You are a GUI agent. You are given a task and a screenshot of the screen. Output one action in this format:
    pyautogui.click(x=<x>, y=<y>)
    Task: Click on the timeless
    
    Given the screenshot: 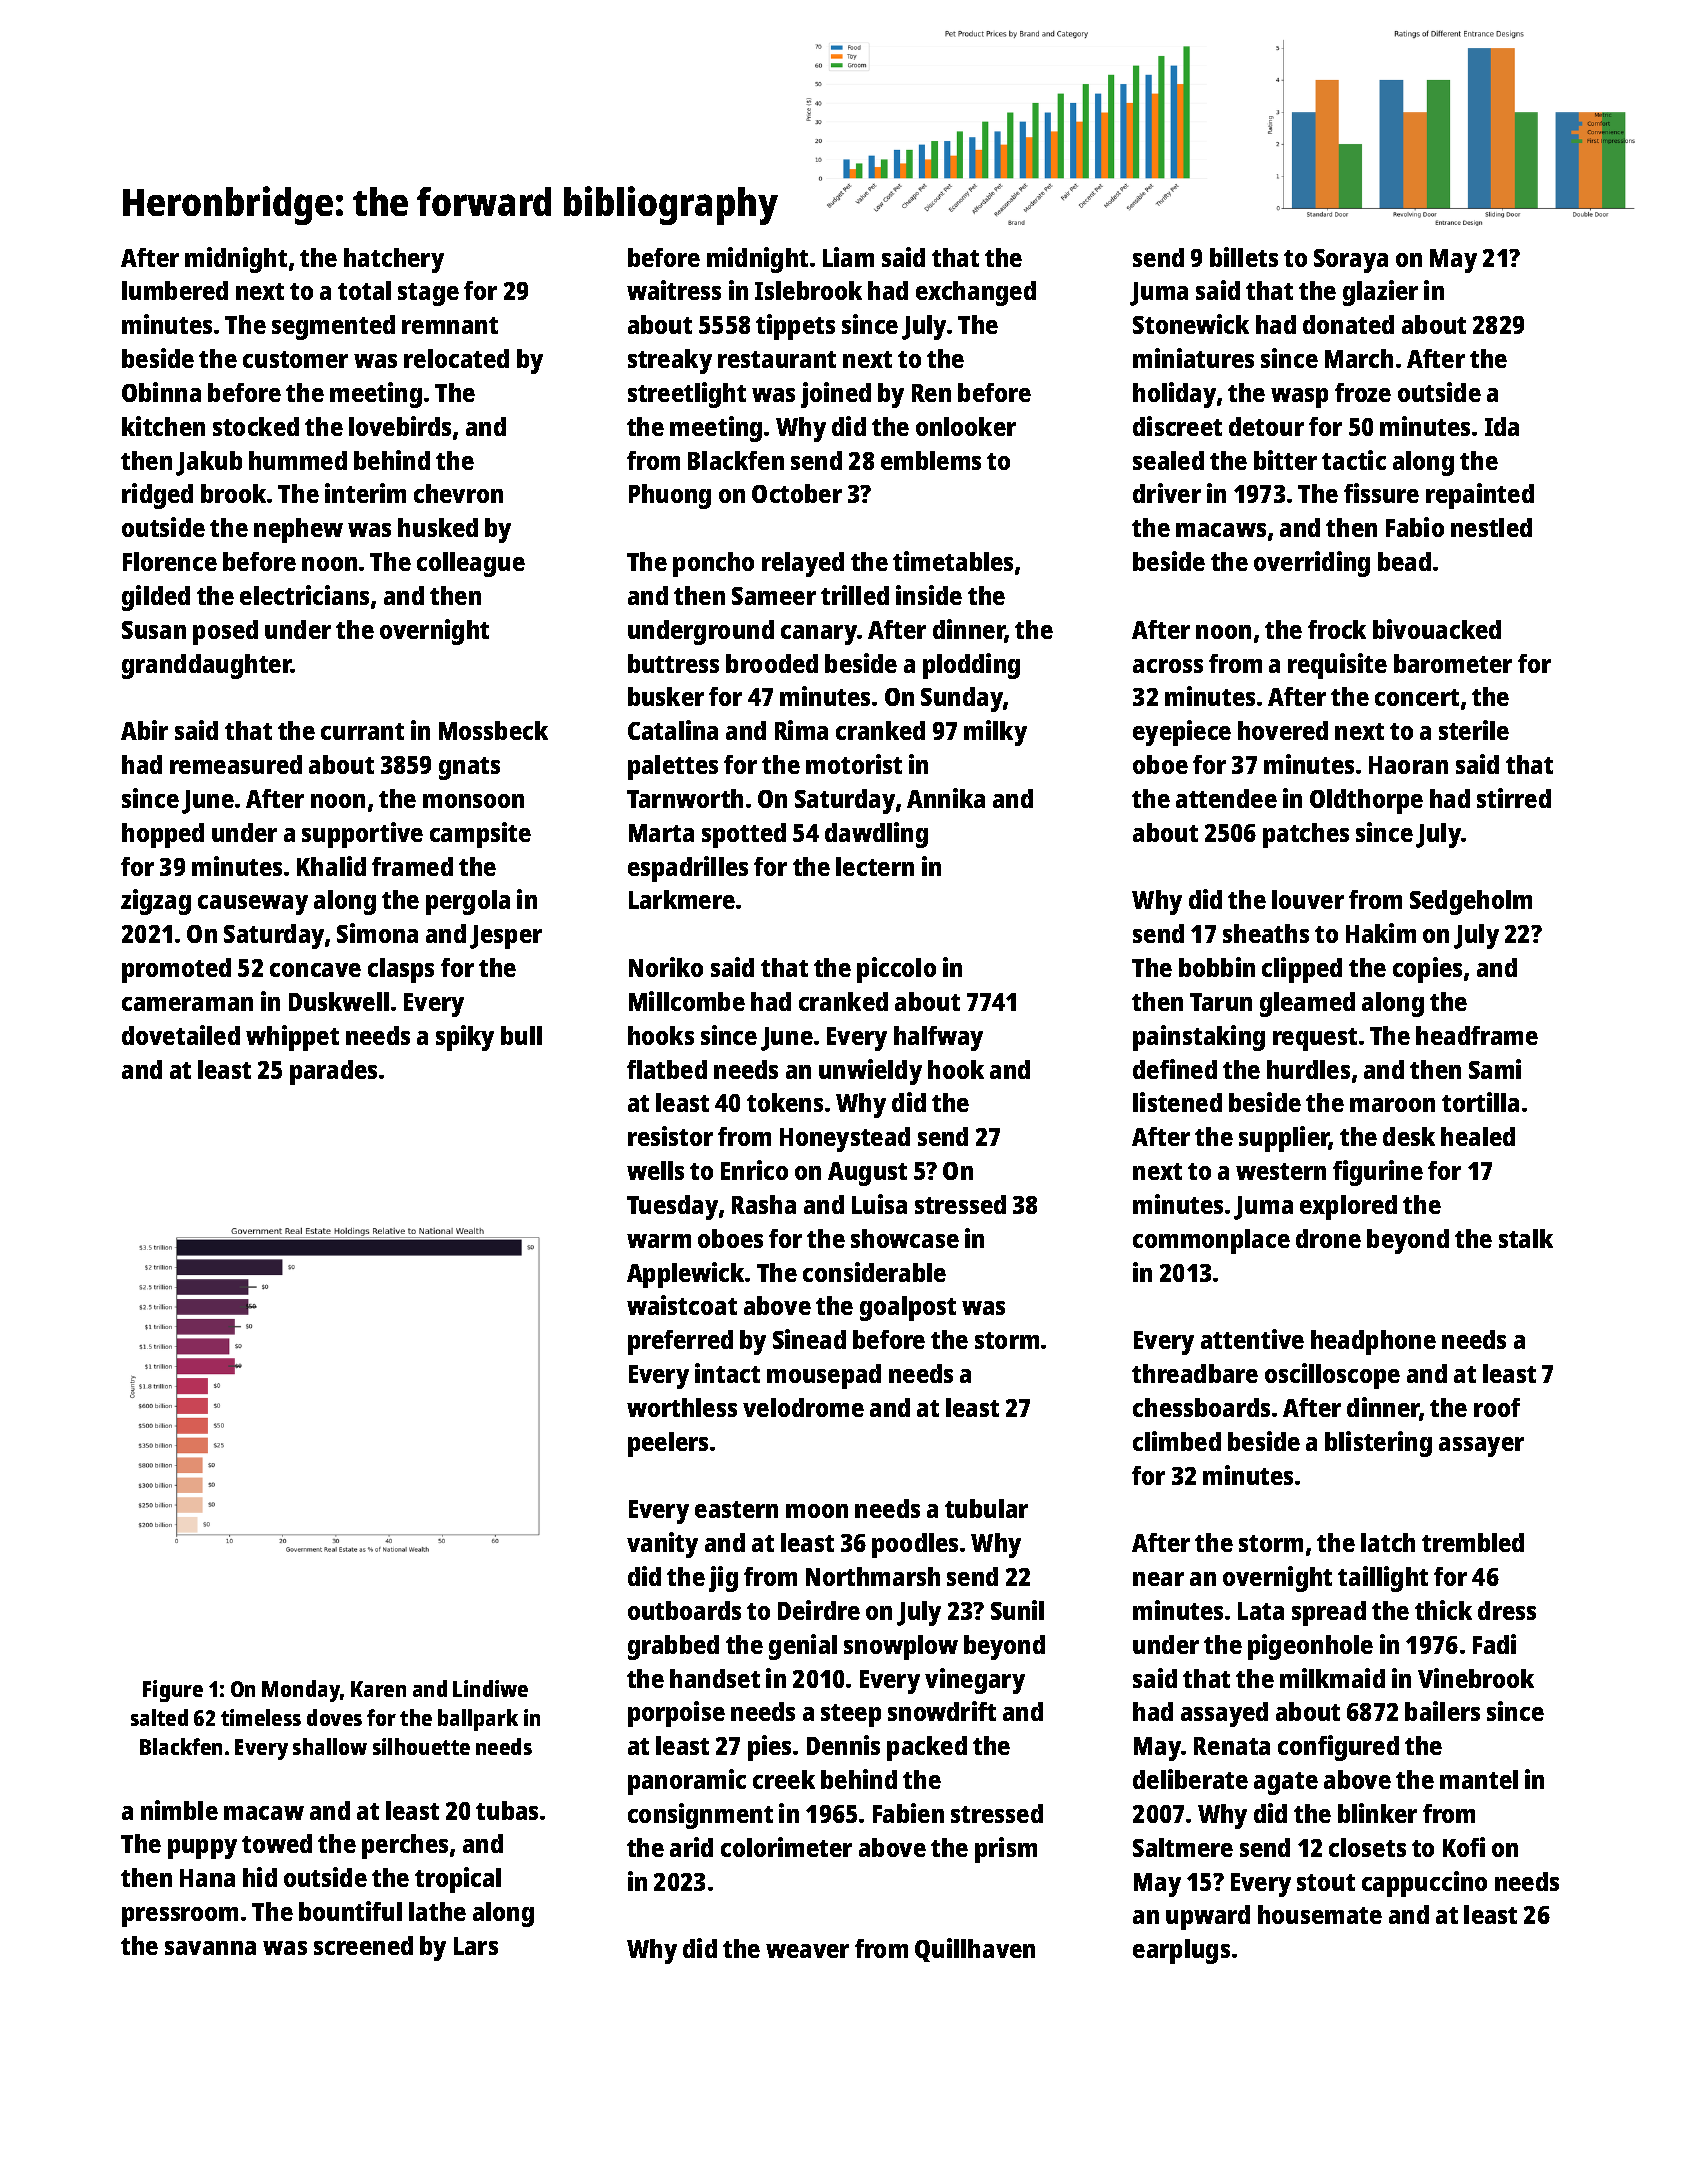 What is the action you would take?
    pyautogui.click(x=261, y=1717)
